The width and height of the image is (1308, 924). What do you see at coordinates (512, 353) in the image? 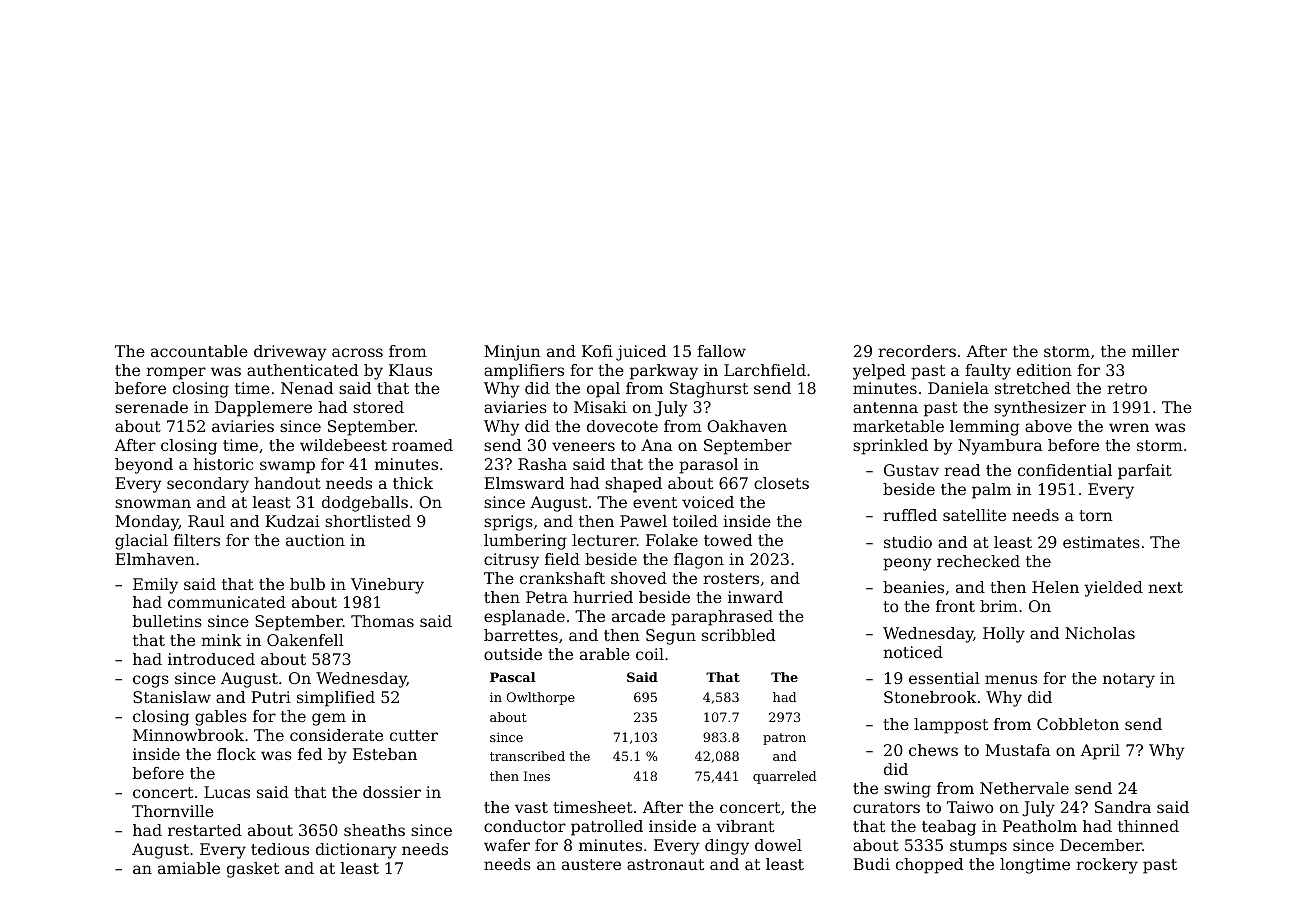
I see `Minjun` at bounding box center [512, 353].
